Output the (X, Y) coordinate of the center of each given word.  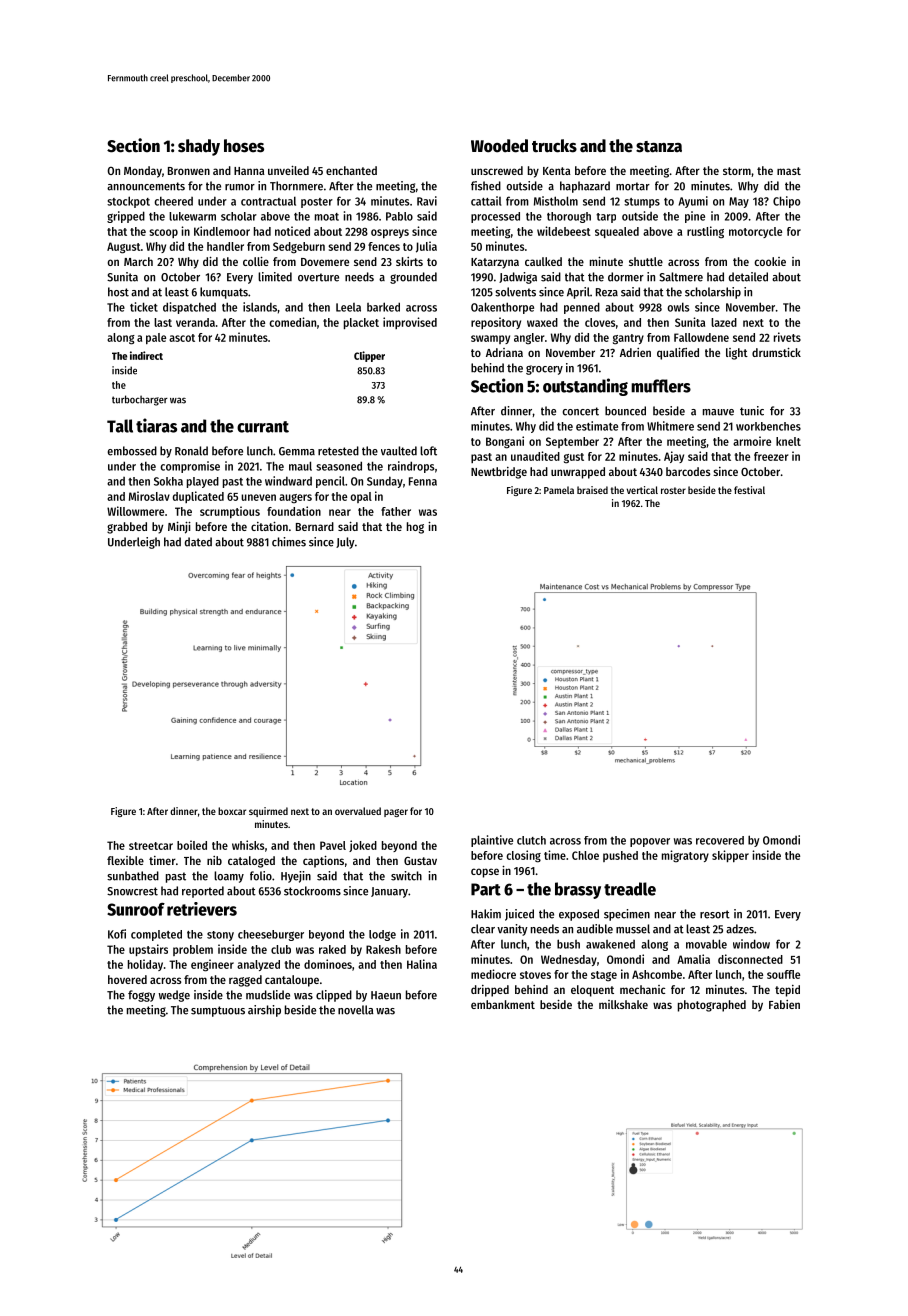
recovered (720, 840)
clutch (531, 840)
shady (199, 147)
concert (580, 411)
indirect (146, 355)
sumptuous (218, 1011)
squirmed (268, 812)
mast (789, 171)
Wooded (499, 146)
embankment (503, 1004)
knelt (788, 441)
